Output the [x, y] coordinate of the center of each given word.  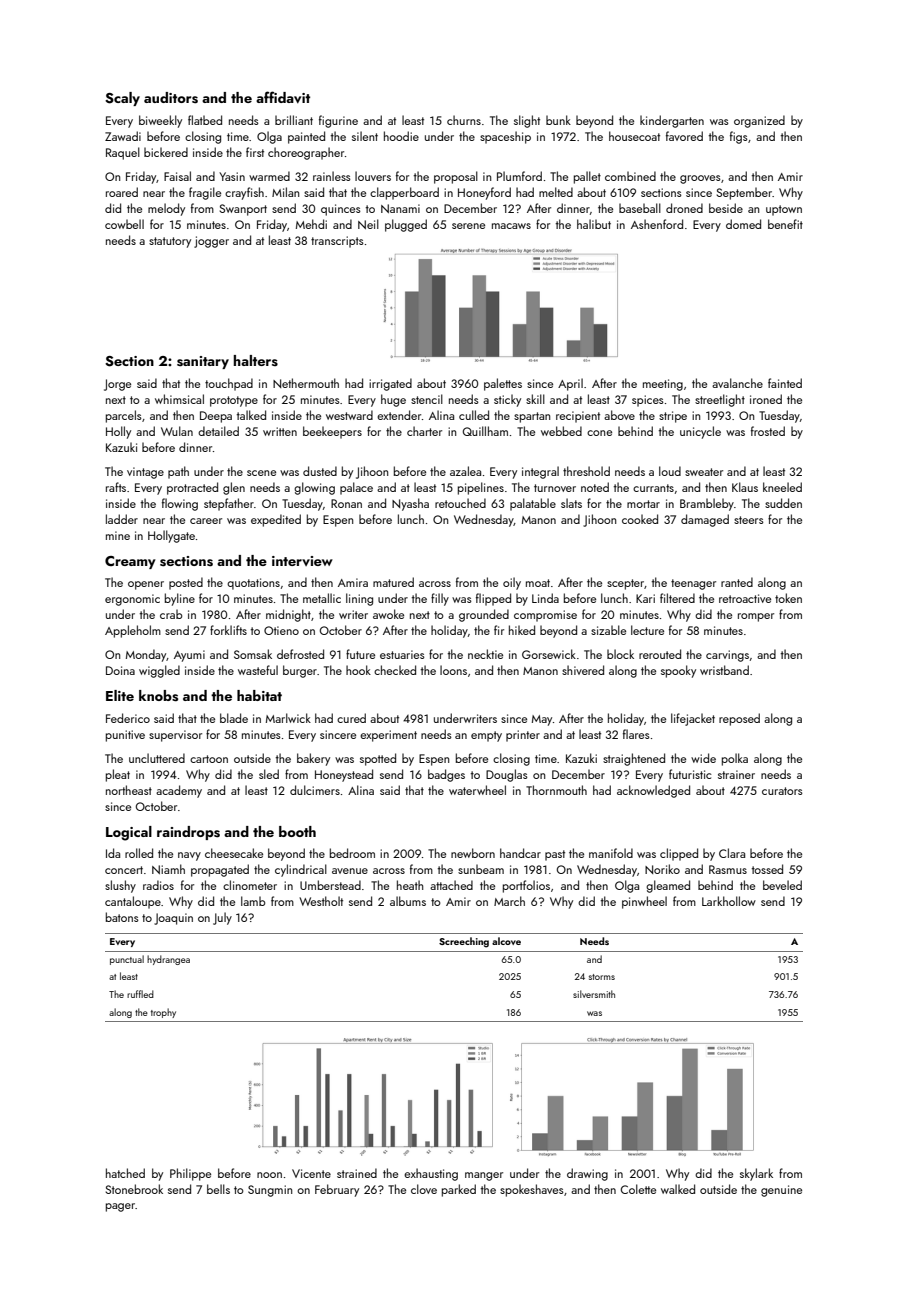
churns [464, 120]
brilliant [294, 120]
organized [759, 121]
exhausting [431, 1174]
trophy [163, 1013]
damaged [705, 520]
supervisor [175, 736]
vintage [145, 473]
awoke [388, 614]
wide [703, 758]
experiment [388, 736]
